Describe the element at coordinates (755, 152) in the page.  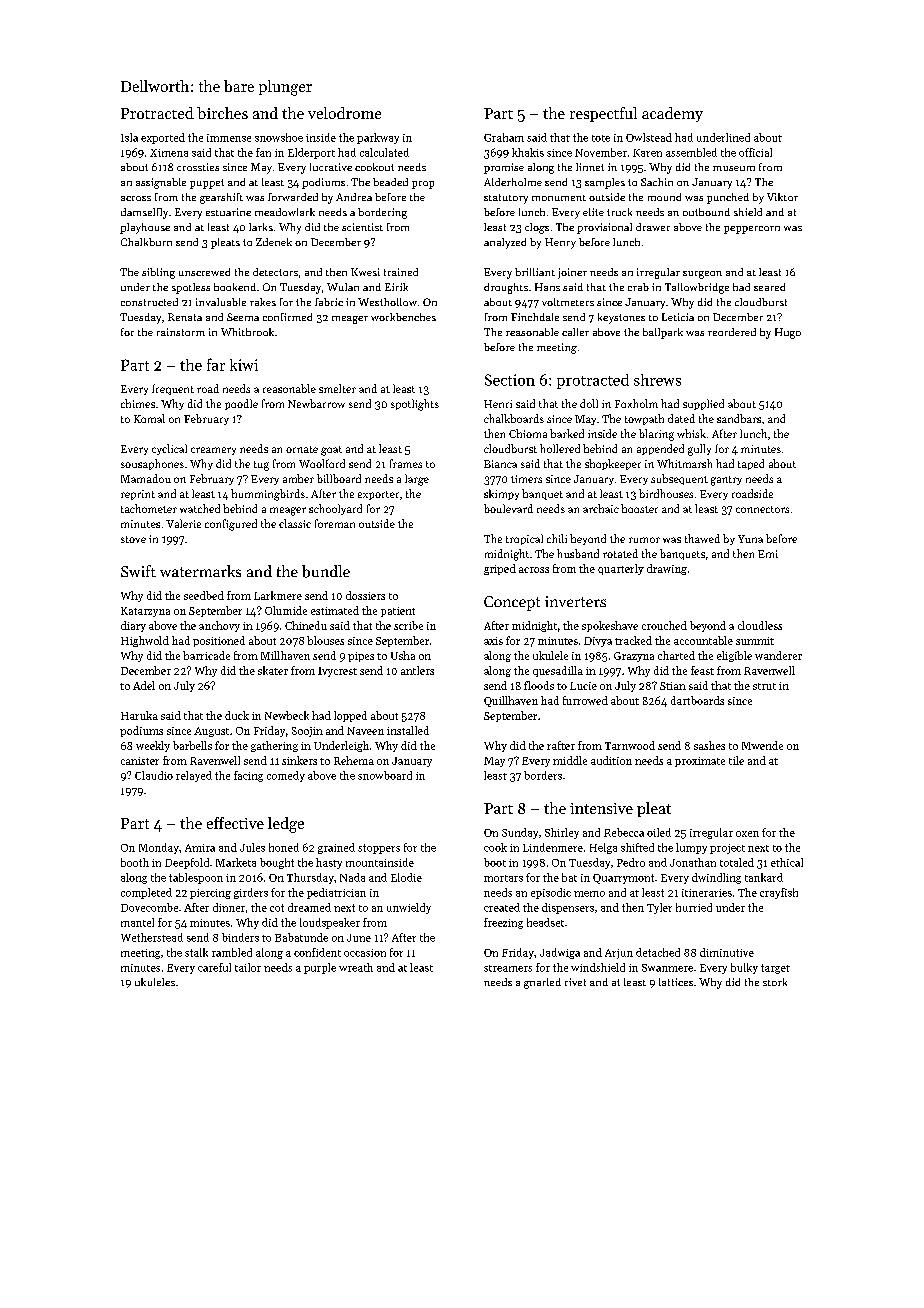
I see `official` at that location.
